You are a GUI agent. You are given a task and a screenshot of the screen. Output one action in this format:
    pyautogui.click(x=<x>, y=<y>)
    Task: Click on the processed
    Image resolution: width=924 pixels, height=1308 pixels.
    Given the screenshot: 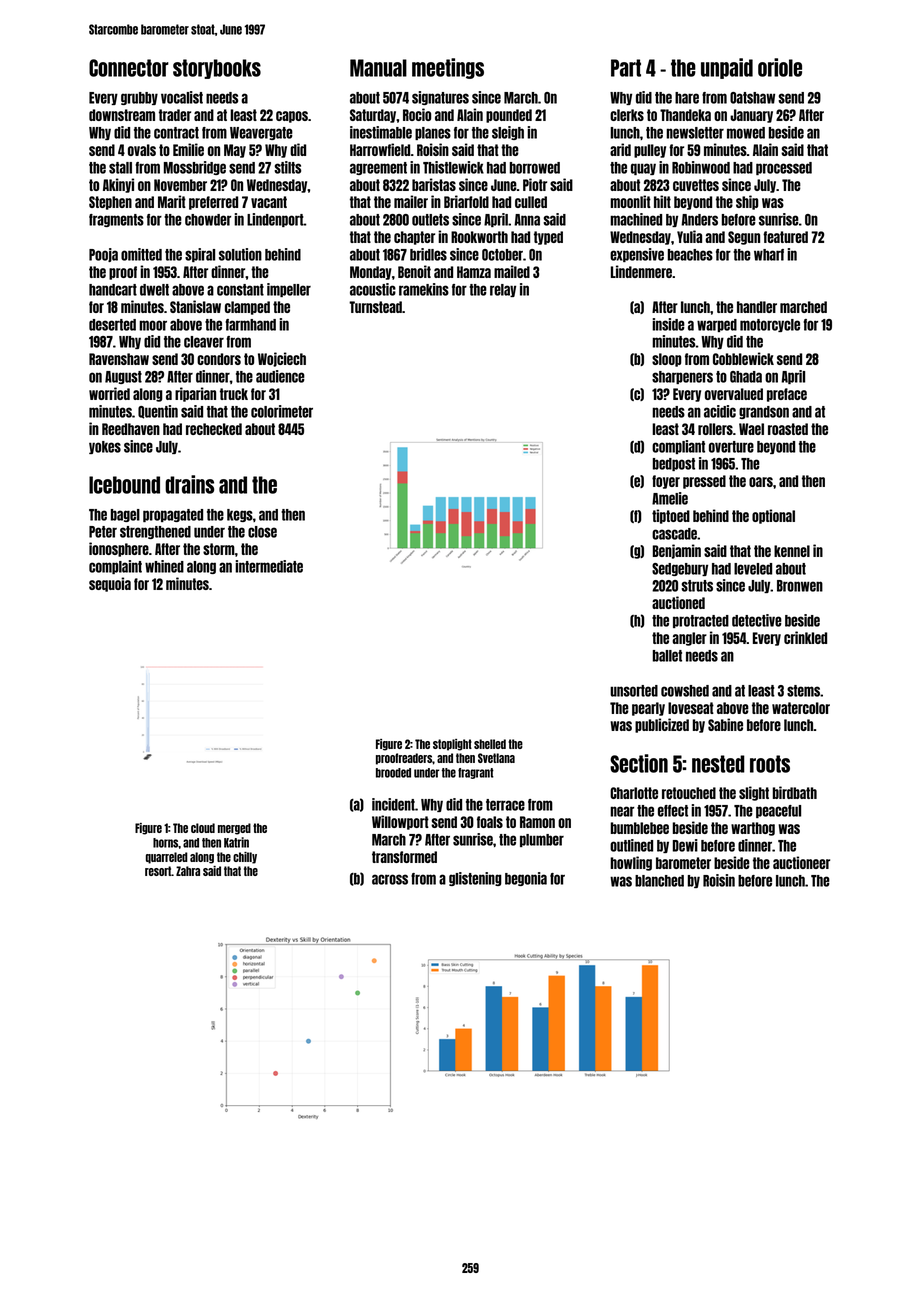 What is the action you would take?
    pyautogui.click(x=784, y=168)
